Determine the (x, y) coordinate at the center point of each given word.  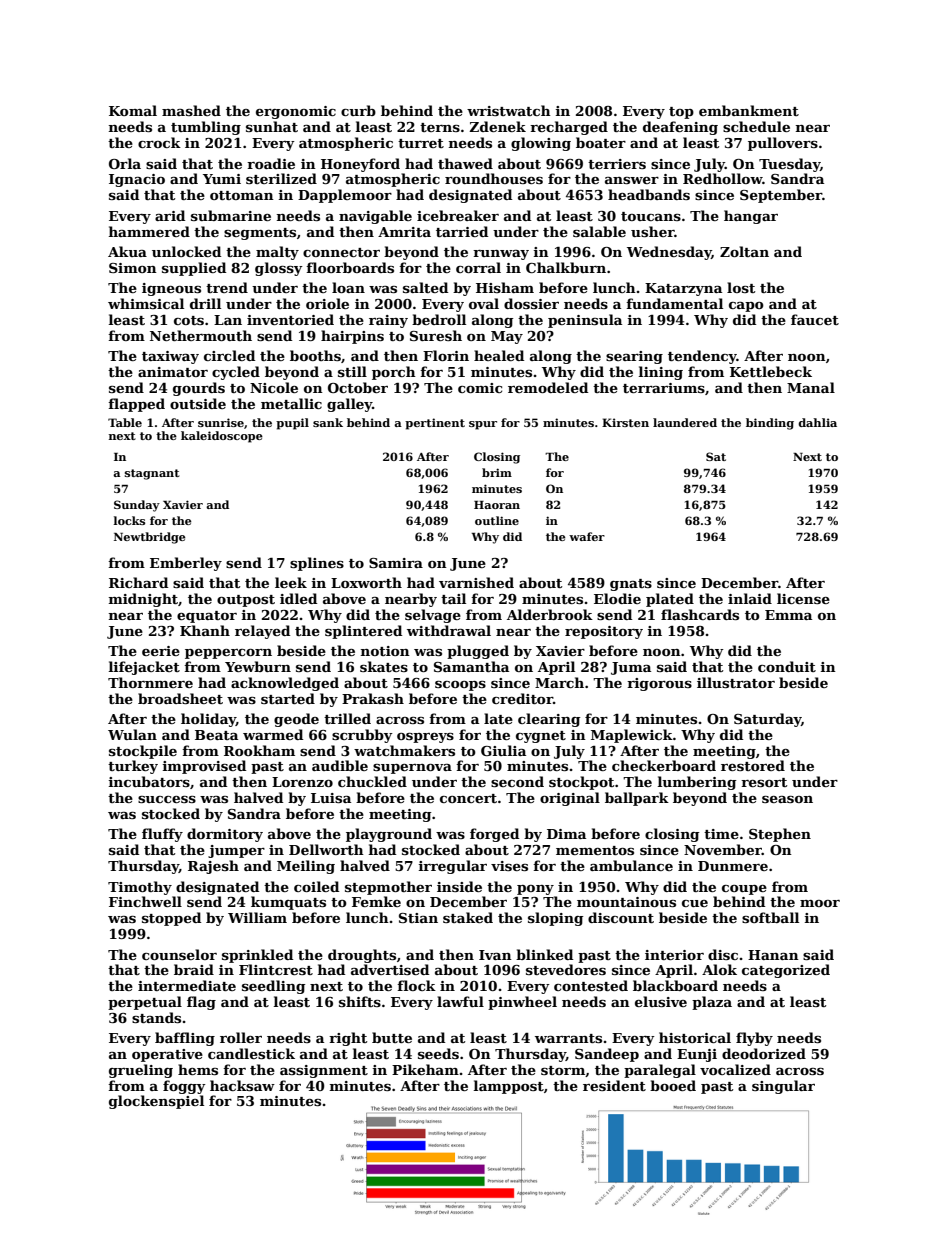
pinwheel (522, 1003)
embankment (749, 110)
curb (358, 110)
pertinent (435, 424)
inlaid (750, 598)
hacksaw (242, 1085)
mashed (191, 110)
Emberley (186, 564)
